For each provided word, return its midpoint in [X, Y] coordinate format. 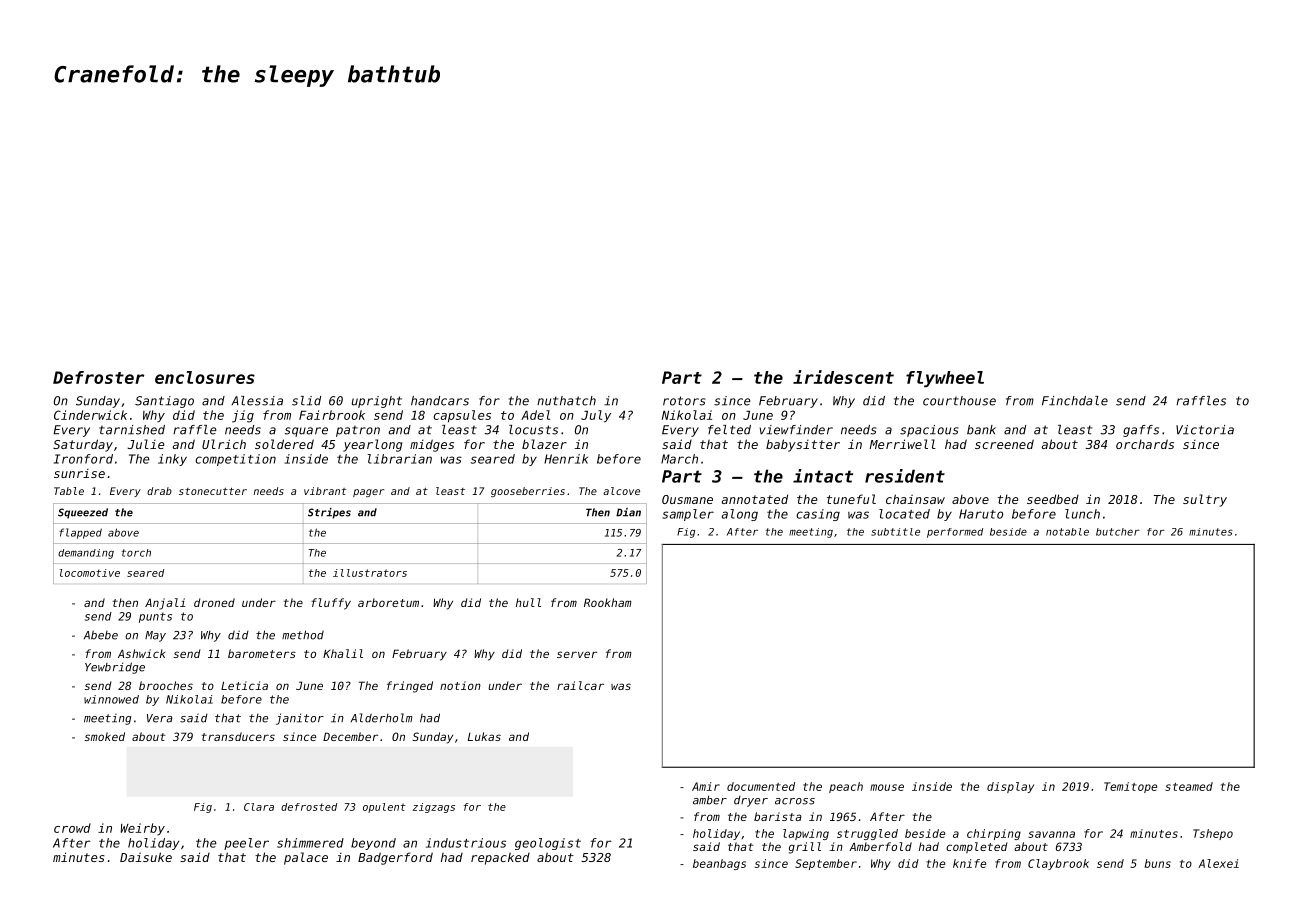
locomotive [90, 573]
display [1010, 787]
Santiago [164, 402]
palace [306, 858]
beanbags [719, 864]
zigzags [434, 808]
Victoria [1205, 430]
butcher [1118, 532]
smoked [105, 736]
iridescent [843, 377]
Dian [628, 512]
